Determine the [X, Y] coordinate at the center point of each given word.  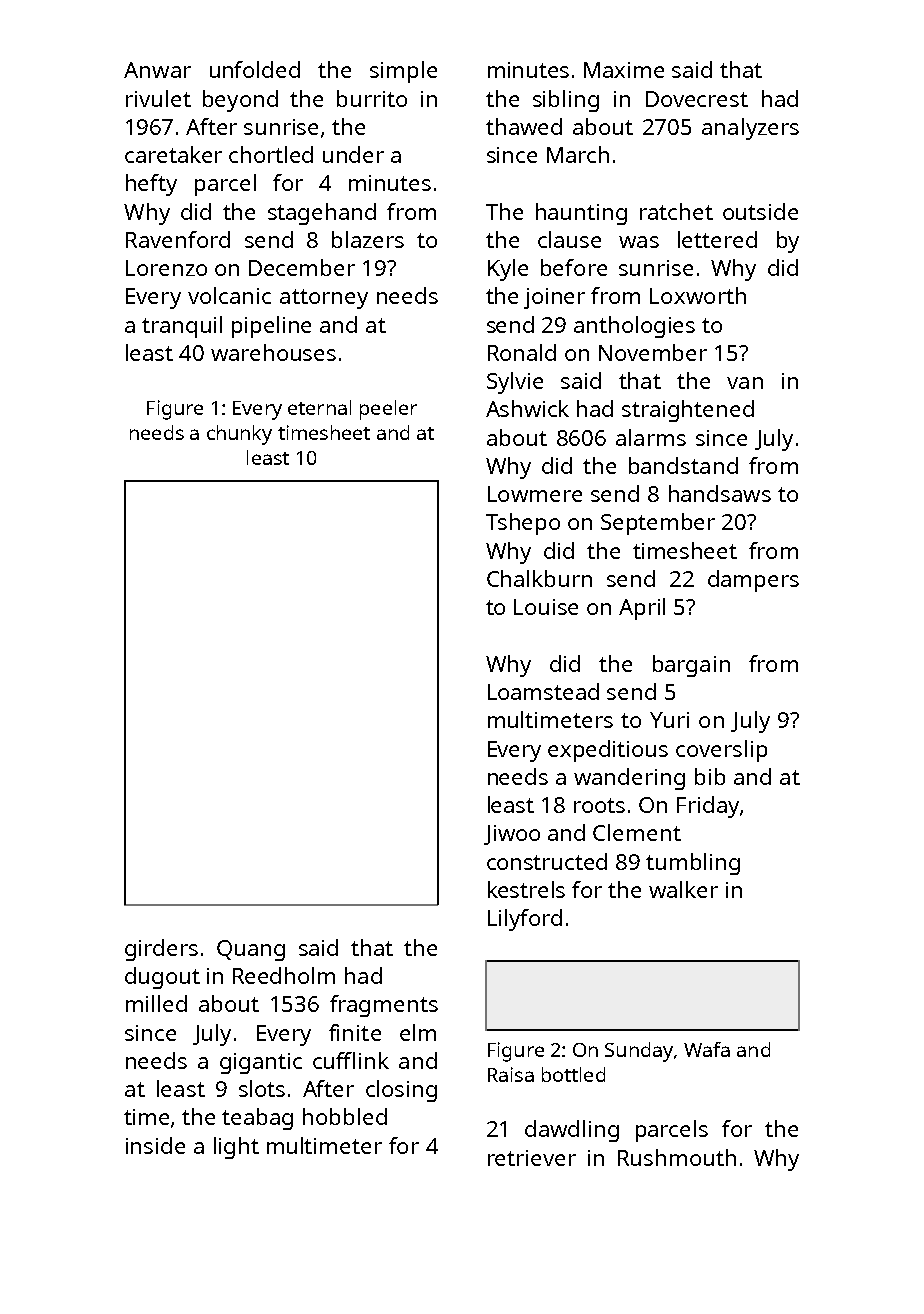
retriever [532, 1158]
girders [161, 950]
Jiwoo [512, 835]
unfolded [255, 69]
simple [403, 72]
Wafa [707, 1049]
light [236, 1148]
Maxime [624, 70]
